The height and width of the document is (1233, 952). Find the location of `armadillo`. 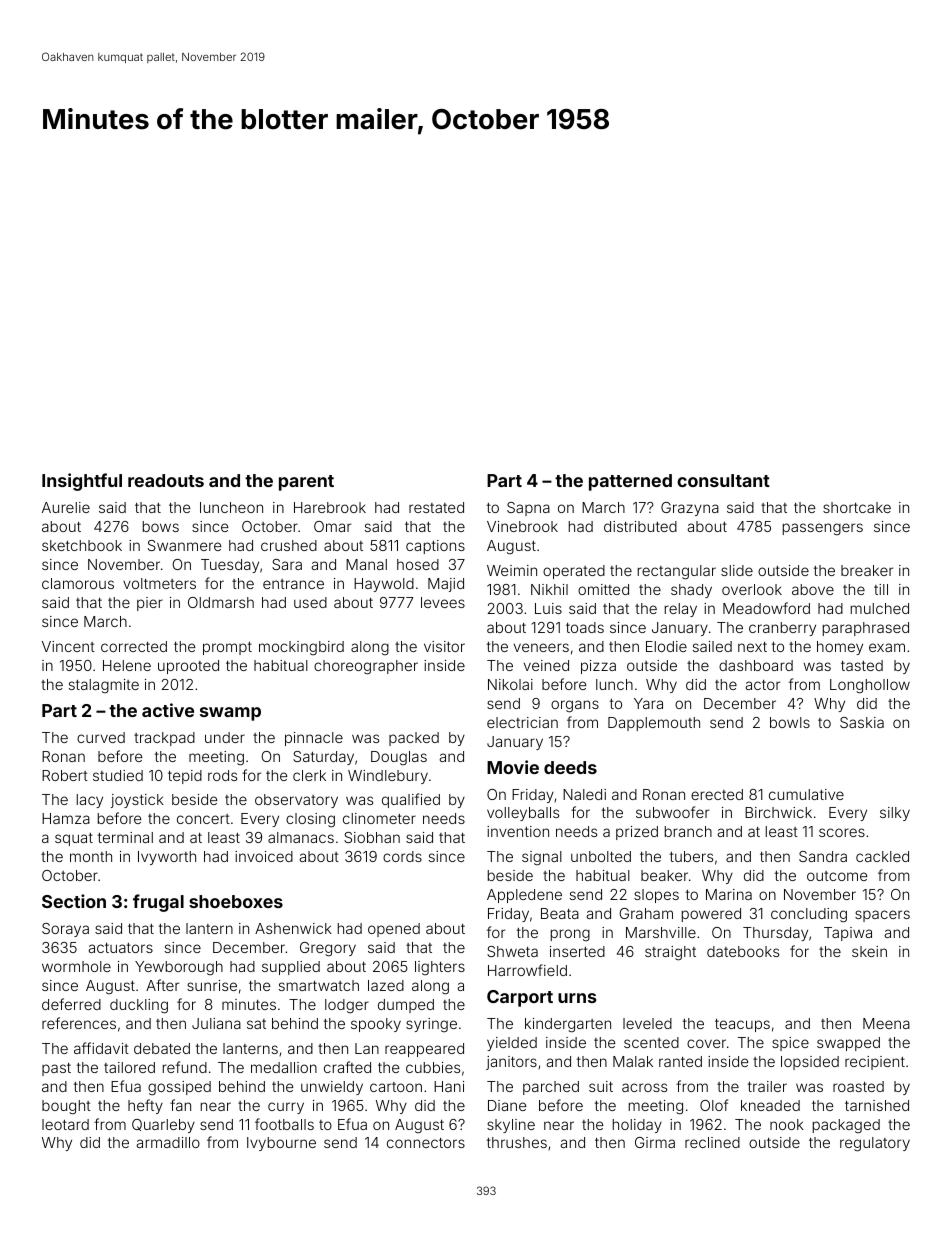

armadillo is located at coordinates (168, 1142).
